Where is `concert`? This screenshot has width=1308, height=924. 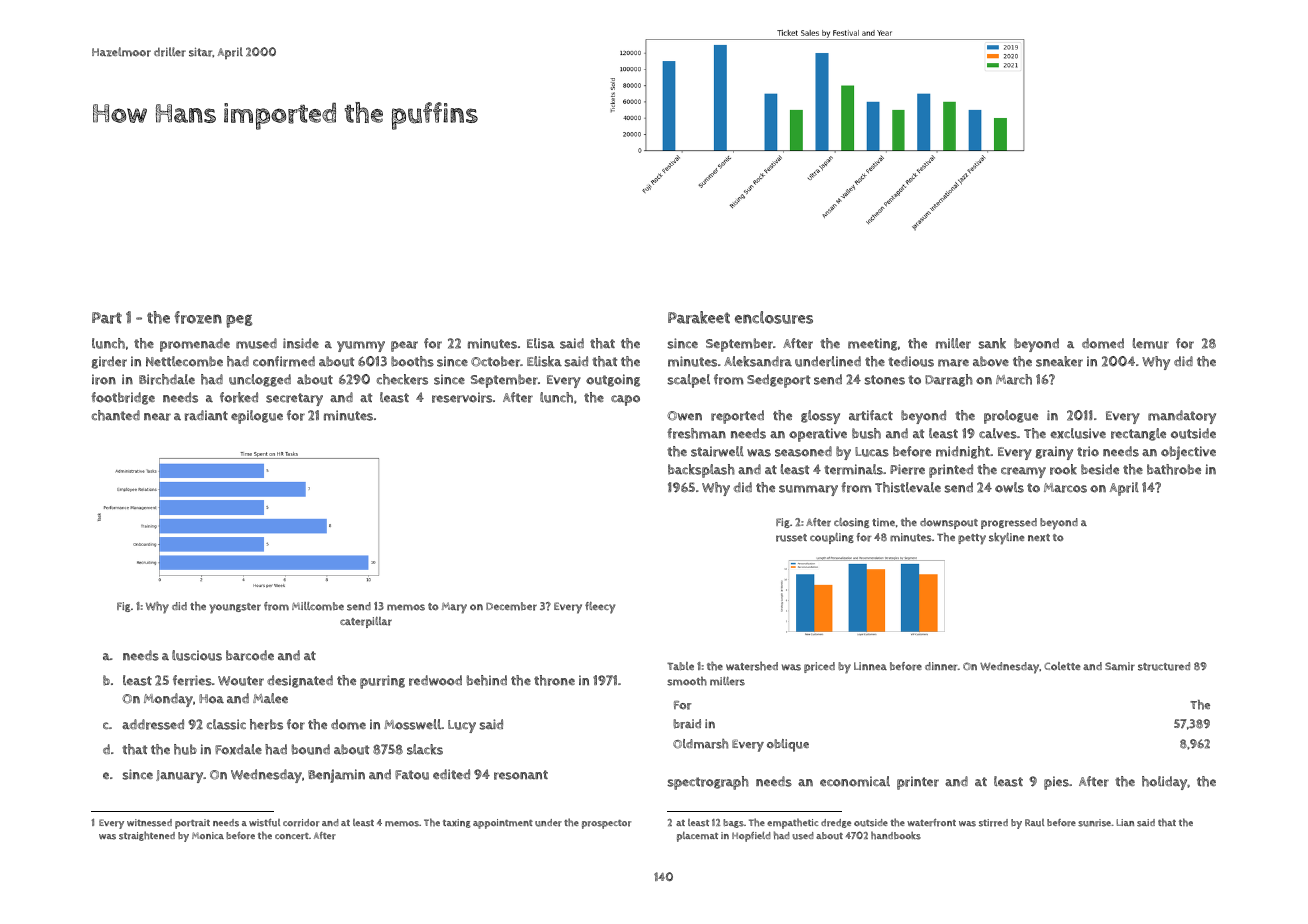 concert is located at coordinates (292, 836).
